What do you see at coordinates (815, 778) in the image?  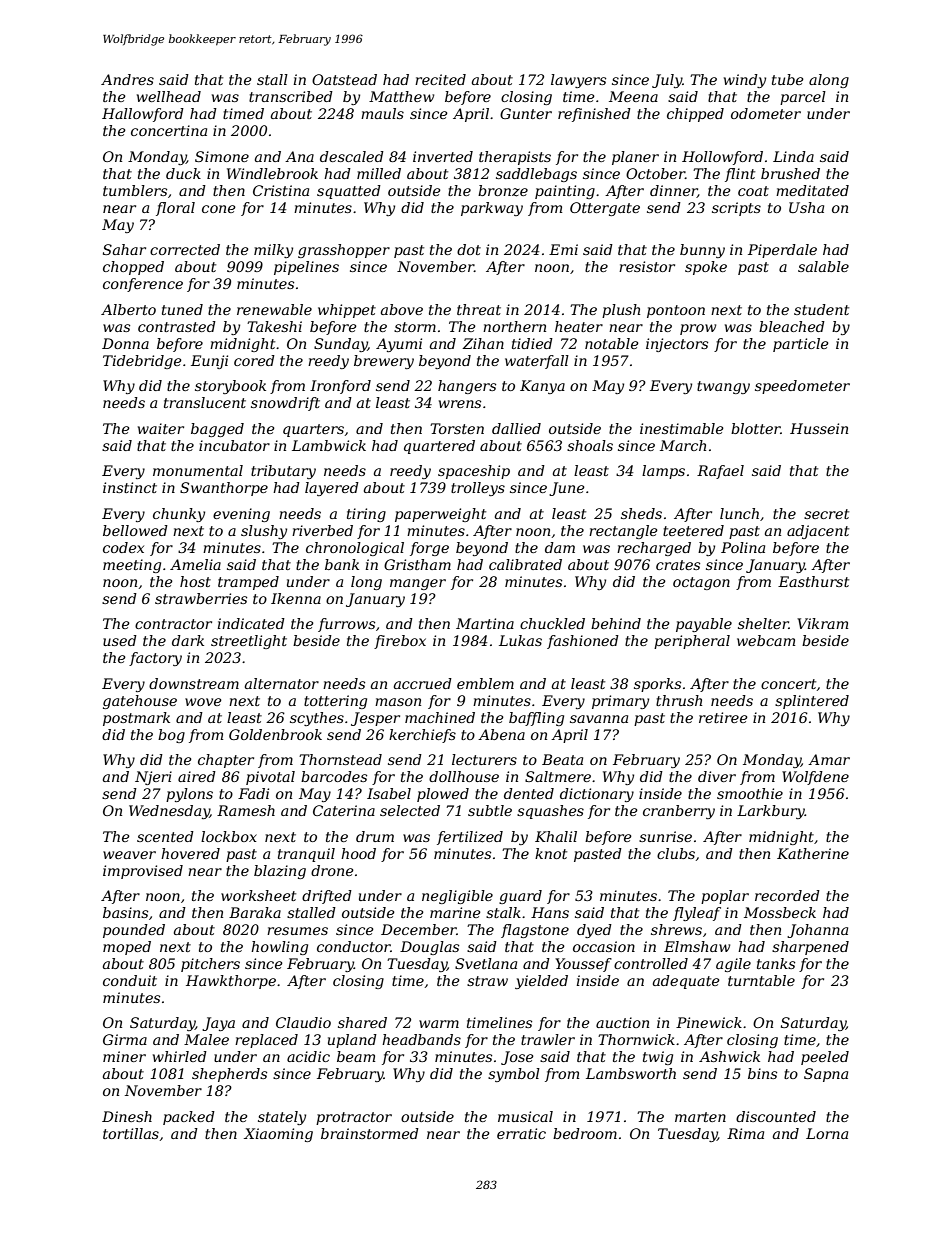 I see `Wolfdene` at bounding box center [815, 778].
